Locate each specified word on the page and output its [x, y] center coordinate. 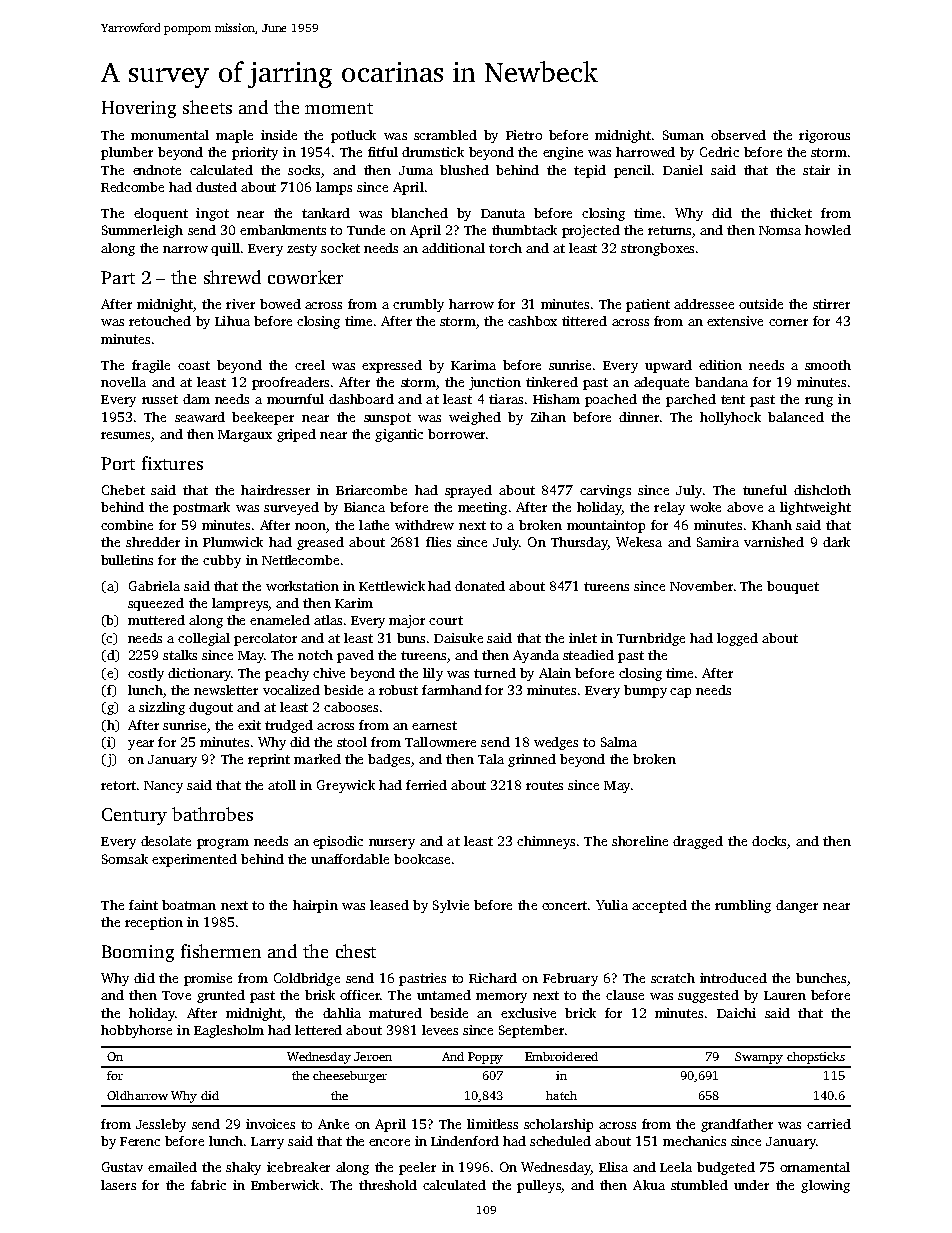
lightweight [815, 508]
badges [389, 760]
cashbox [532, 321]
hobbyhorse [136, 1031]
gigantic [399, 435]
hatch [561, 1095]
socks [304, 170]
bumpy [645, 691]
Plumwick [233, 542]
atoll [282, 785]
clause [625, 995]
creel [310, 365]
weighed [475, 418]
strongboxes [657, 249]
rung [819, 402]
